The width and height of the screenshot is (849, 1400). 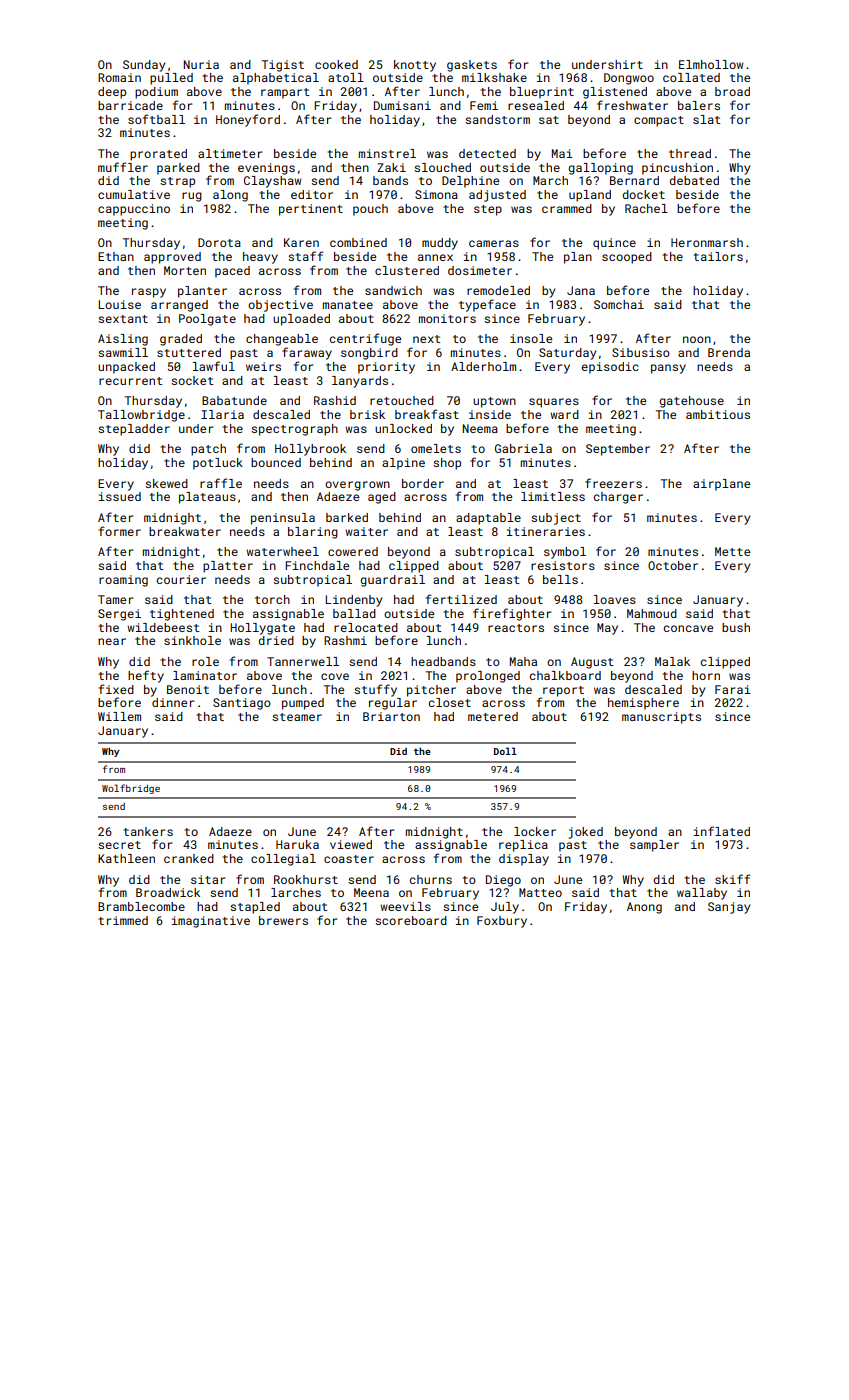 What do you see at coordinates (711, 64) in the screenshot?
I see `Elmhollow` at bounding box center [711, 64].
